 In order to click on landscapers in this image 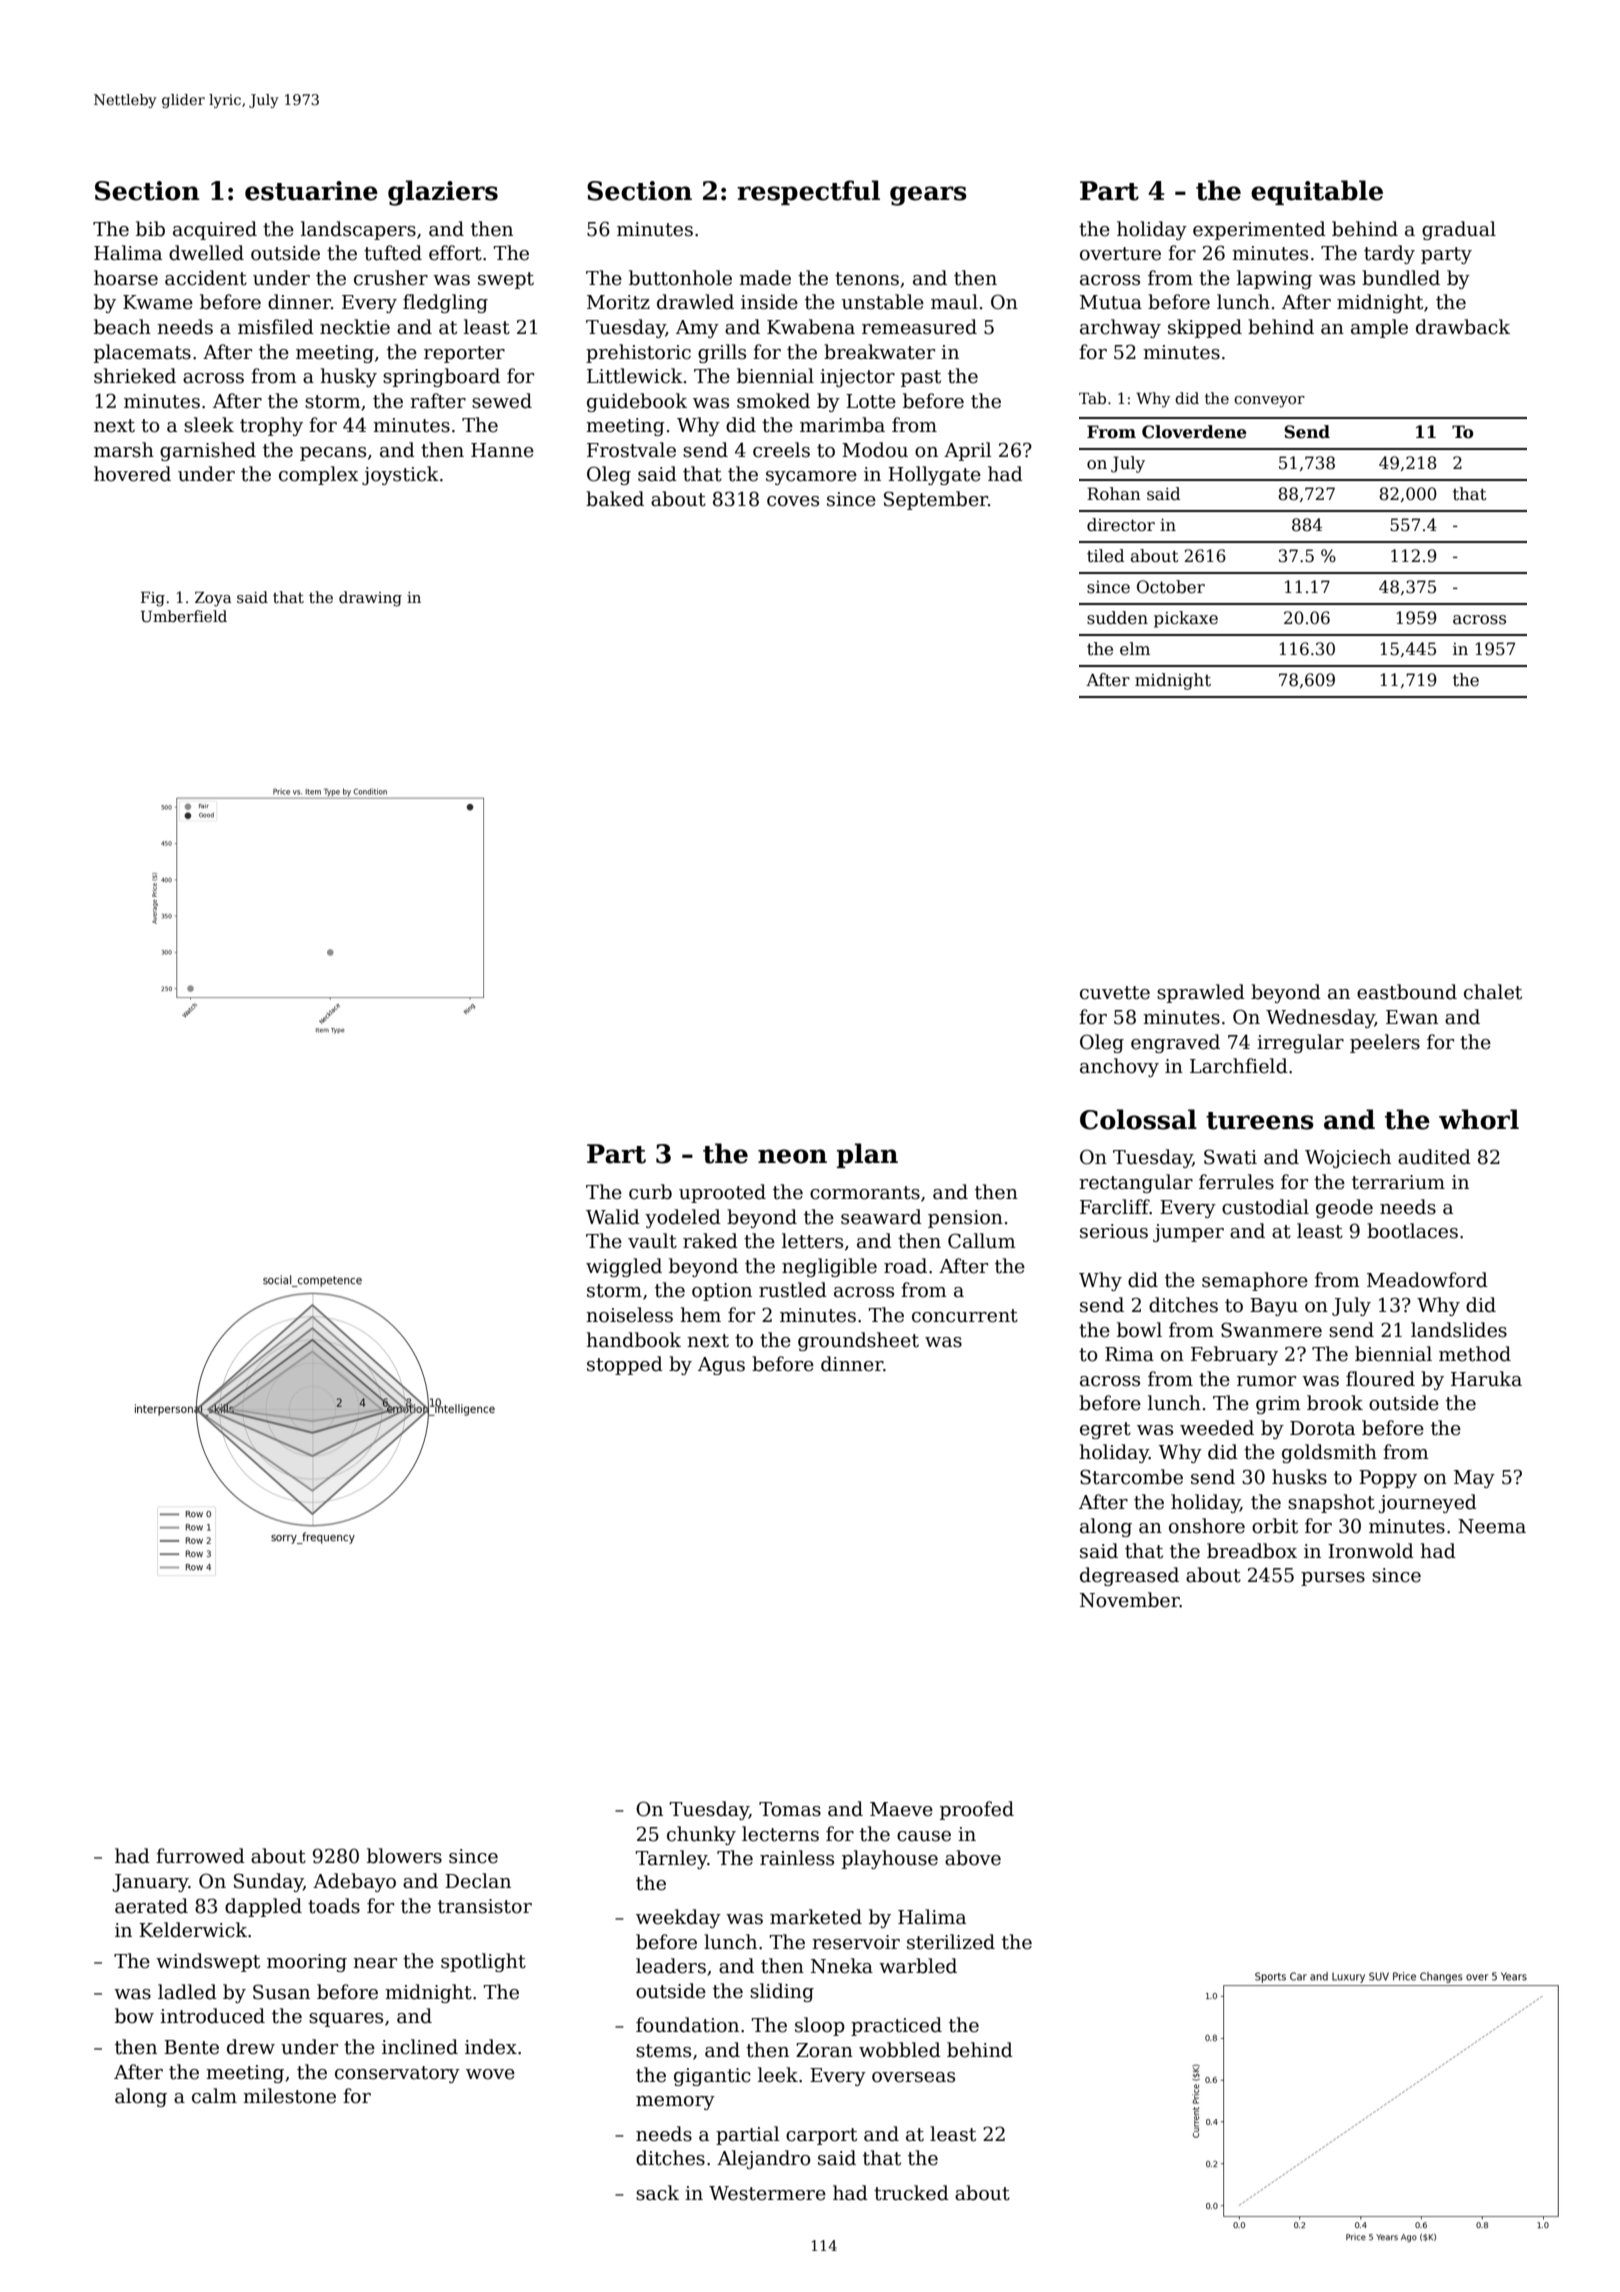, I will do `click(358, 230)`.
